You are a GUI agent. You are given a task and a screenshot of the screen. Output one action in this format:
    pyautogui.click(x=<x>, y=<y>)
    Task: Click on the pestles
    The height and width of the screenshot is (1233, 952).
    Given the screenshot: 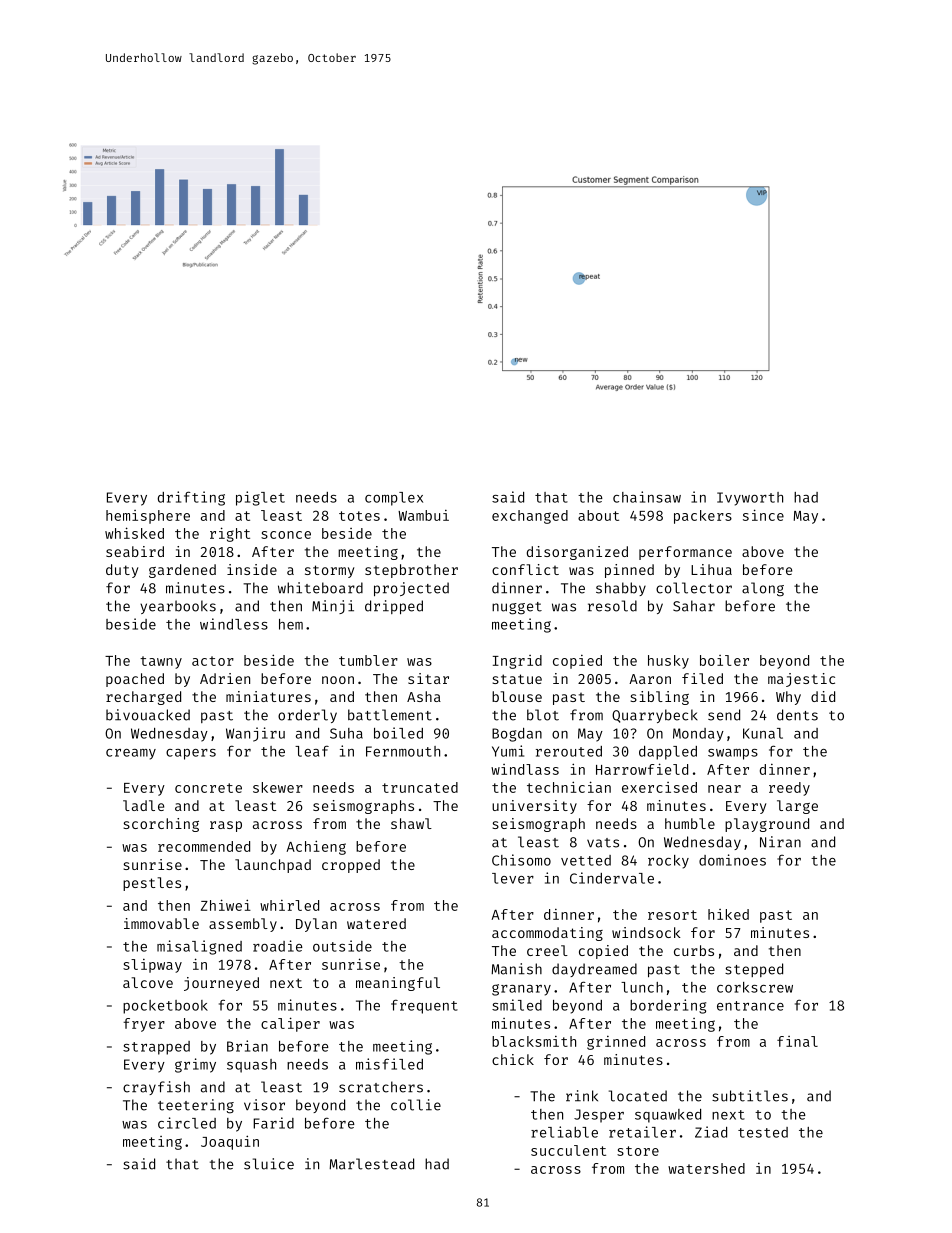 What is the action you would take?
    pyautogui.click(x=152, y=884)
